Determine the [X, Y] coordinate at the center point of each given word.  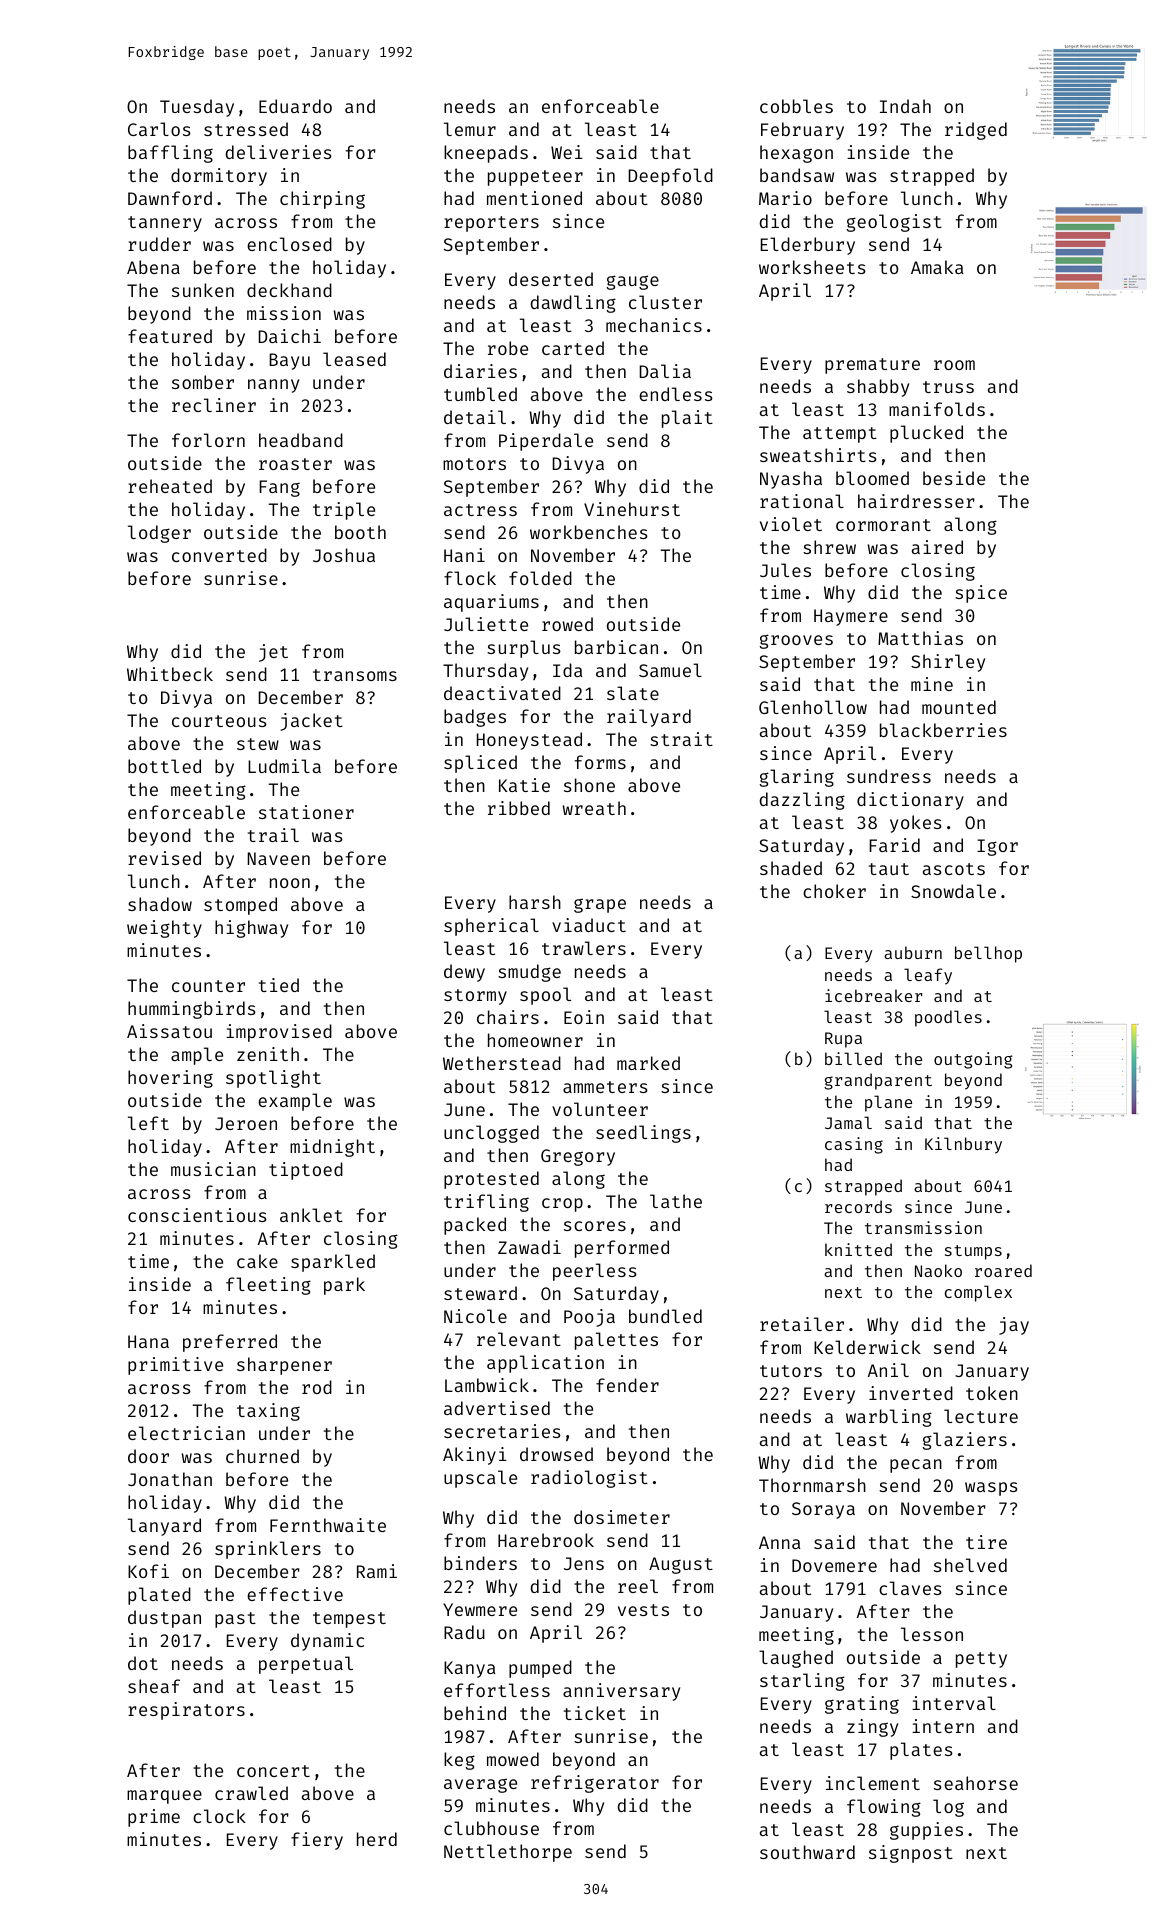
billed [853, 1058]
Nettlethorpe [508, 1853]
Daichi [290, 336]
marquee [164, 1797]
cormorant [883, 525]
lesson [932, 1634]
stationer [306, 812]
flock [470, 578]
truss [948, 387]
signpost [911, 1854]
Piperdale [546, 442]
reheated [170, 486]
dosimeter [622, 1517]
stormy [475, 997]
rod [317, 1387]
